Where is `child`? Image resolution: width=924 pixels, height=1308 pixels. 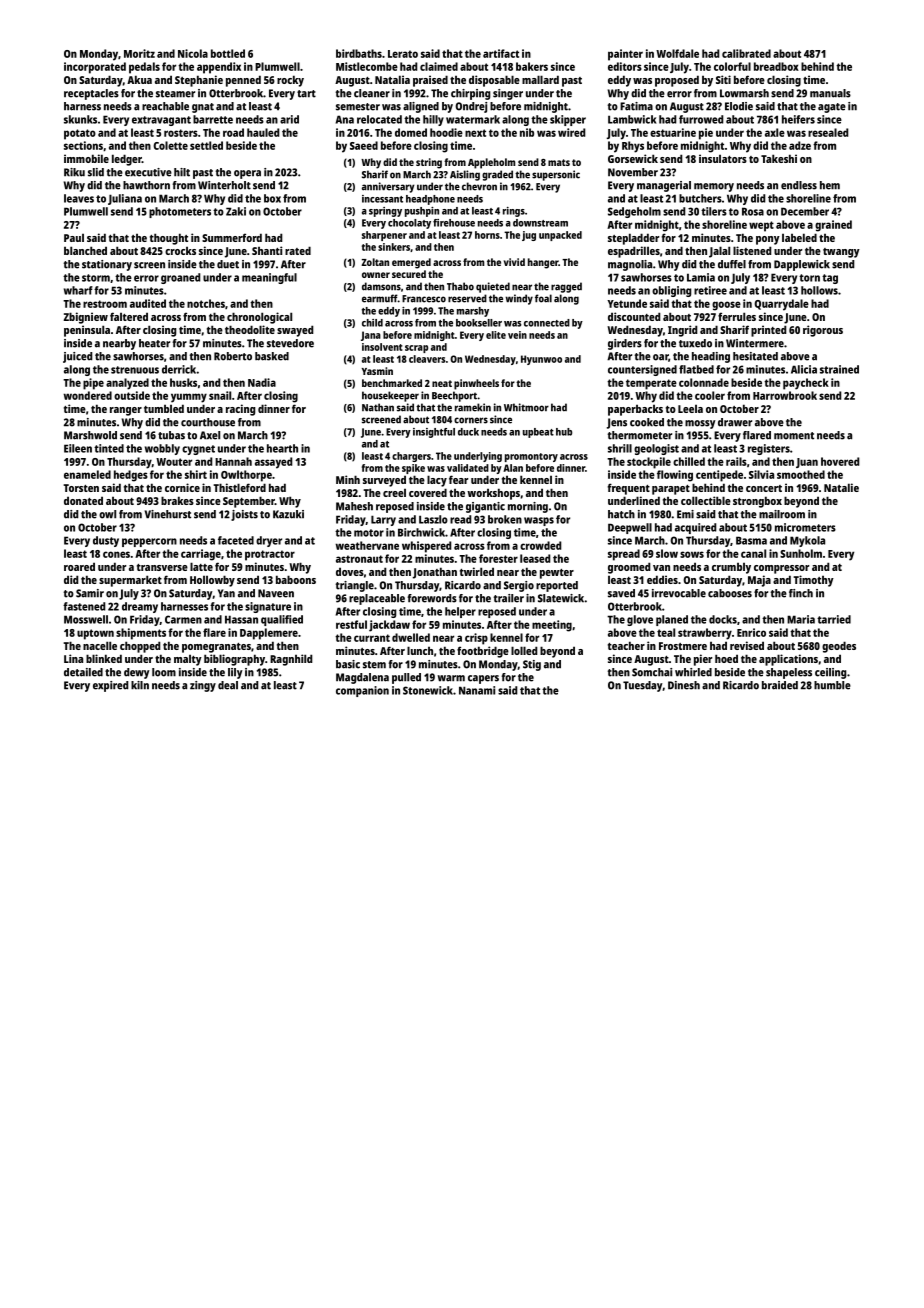 child is located at coordinates (372, 323).
